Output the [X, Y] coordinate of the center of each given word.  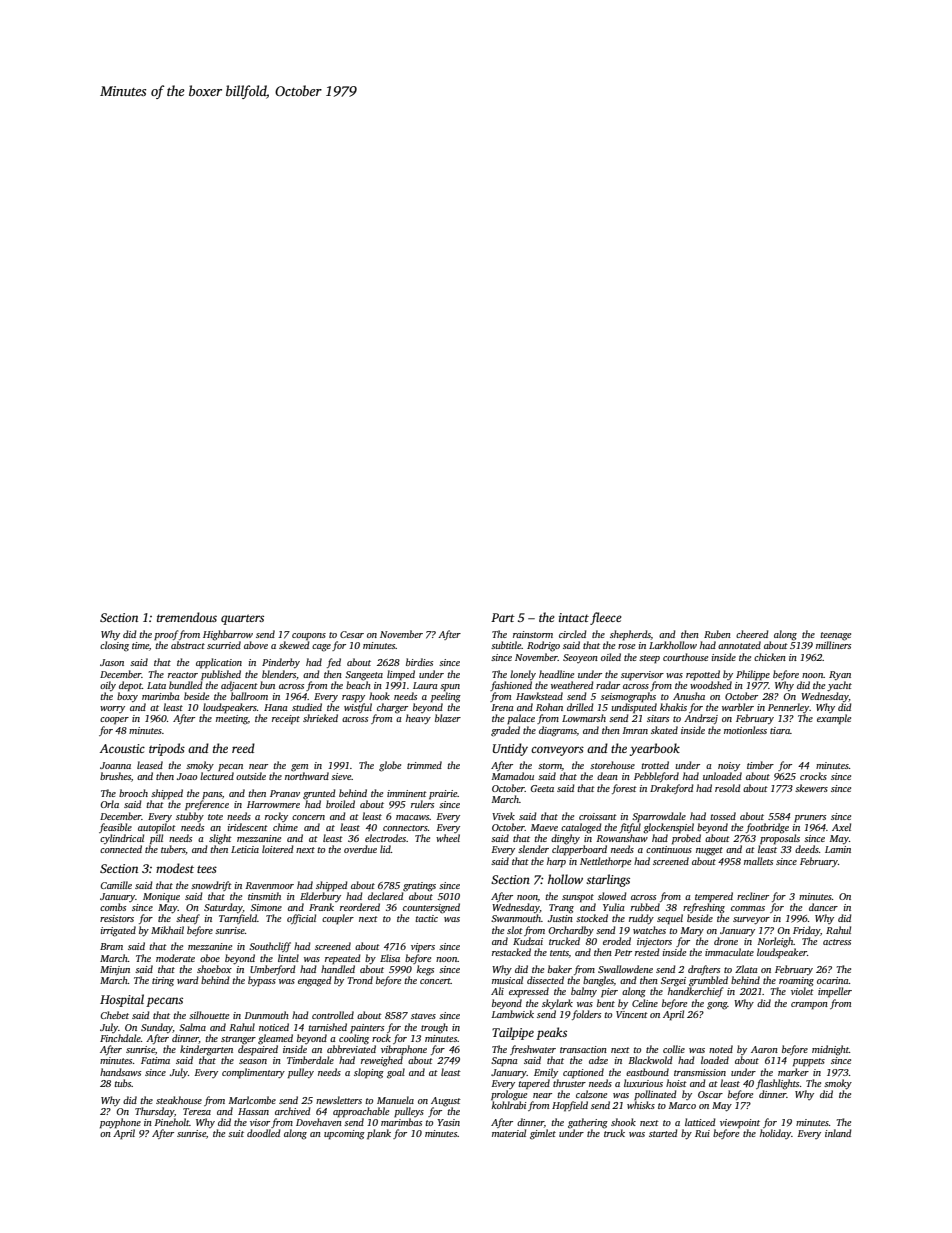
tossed [723, 816]
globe [390, 766]
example [834, 719]
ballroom [249, 696]
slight [220, 839]
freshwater [533, 1050]
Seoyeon [580, 658]
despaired [258, 1050]
